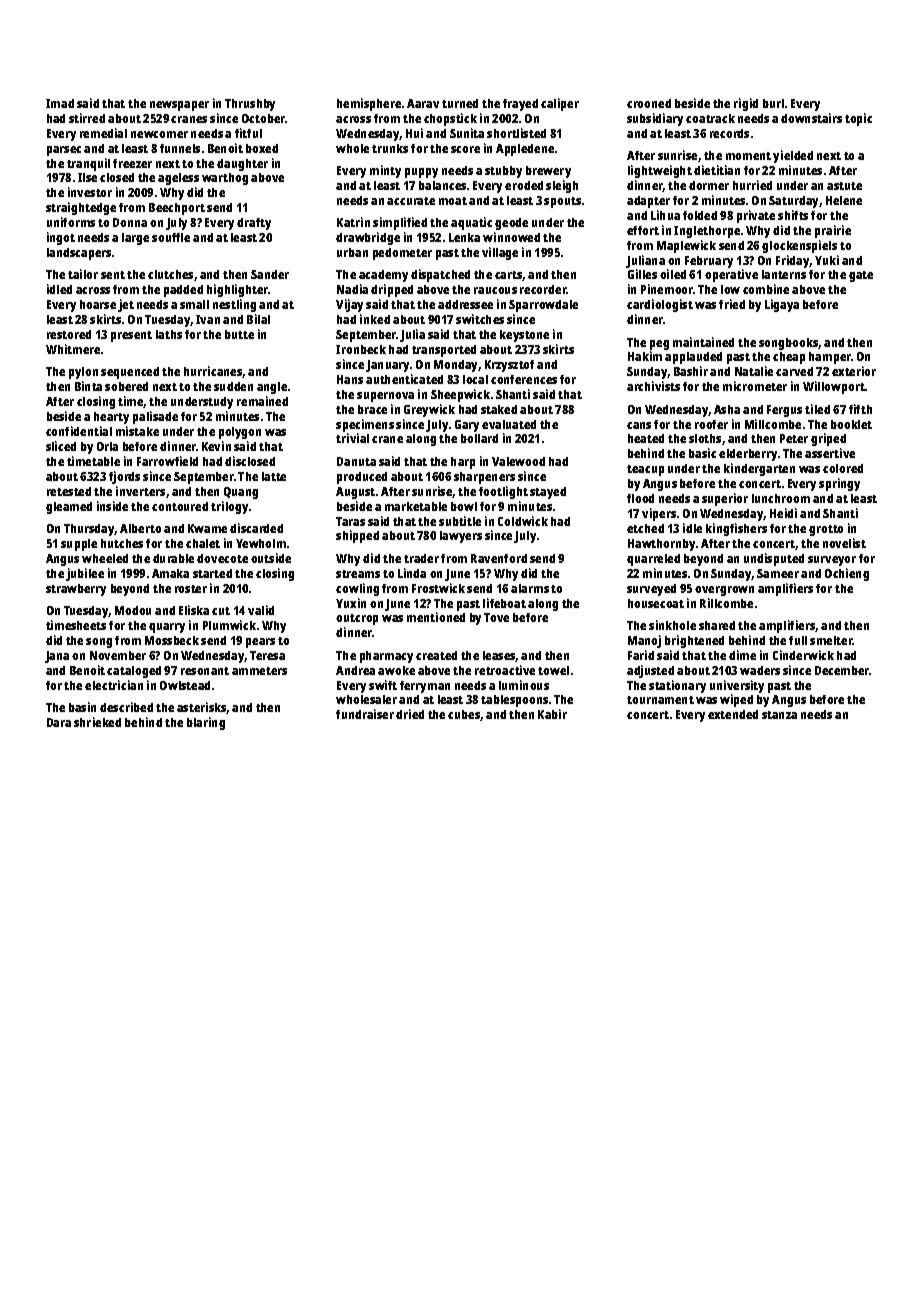 Image resolution: width=924 pixels, height=1308 pixels. Describe the element at coordinates (436, 617) in the screenshot. I see `mentioned` at that location.
